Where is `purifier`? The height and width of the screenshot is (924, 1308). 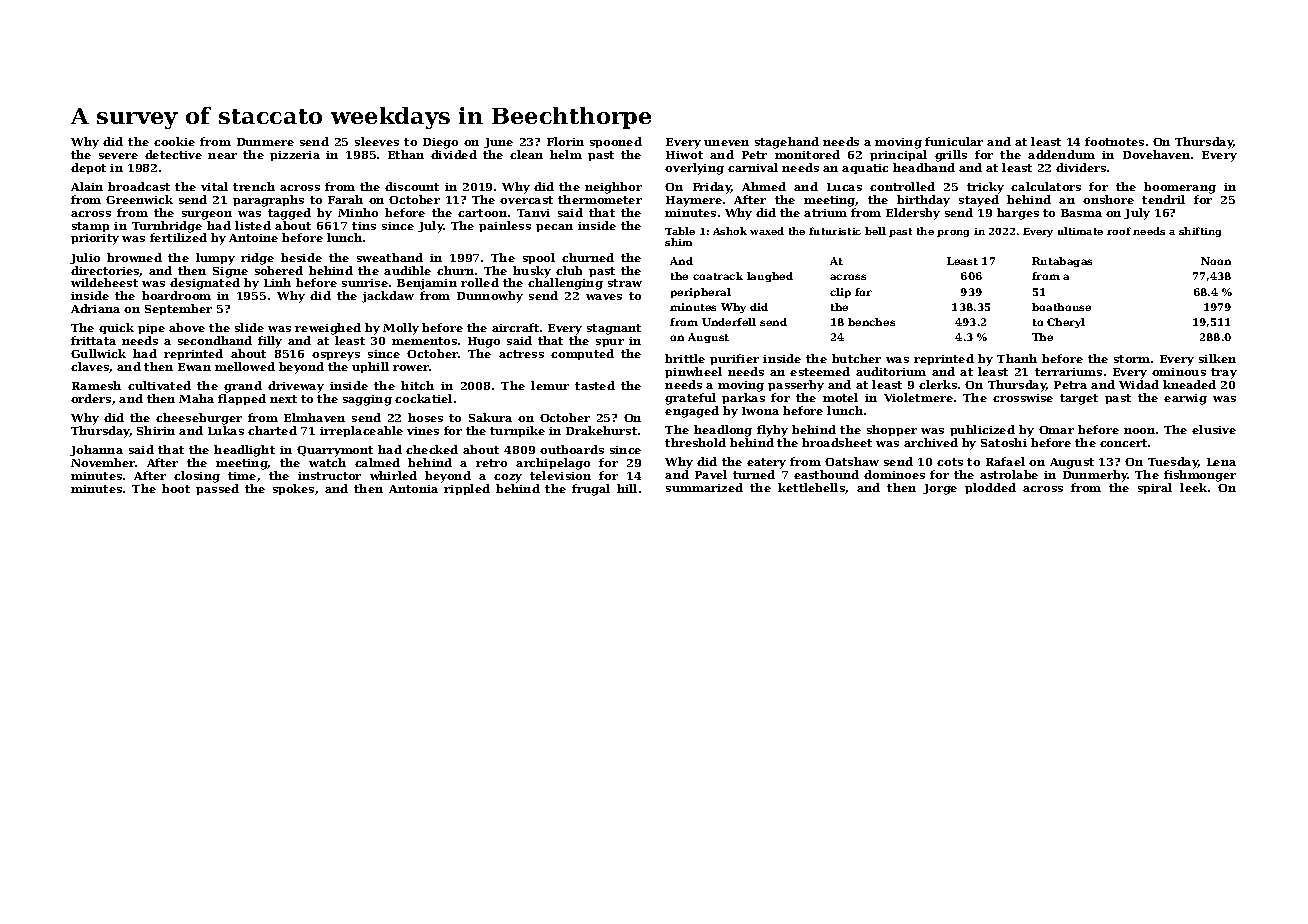 purifier is located at coordinates (734, 359).
